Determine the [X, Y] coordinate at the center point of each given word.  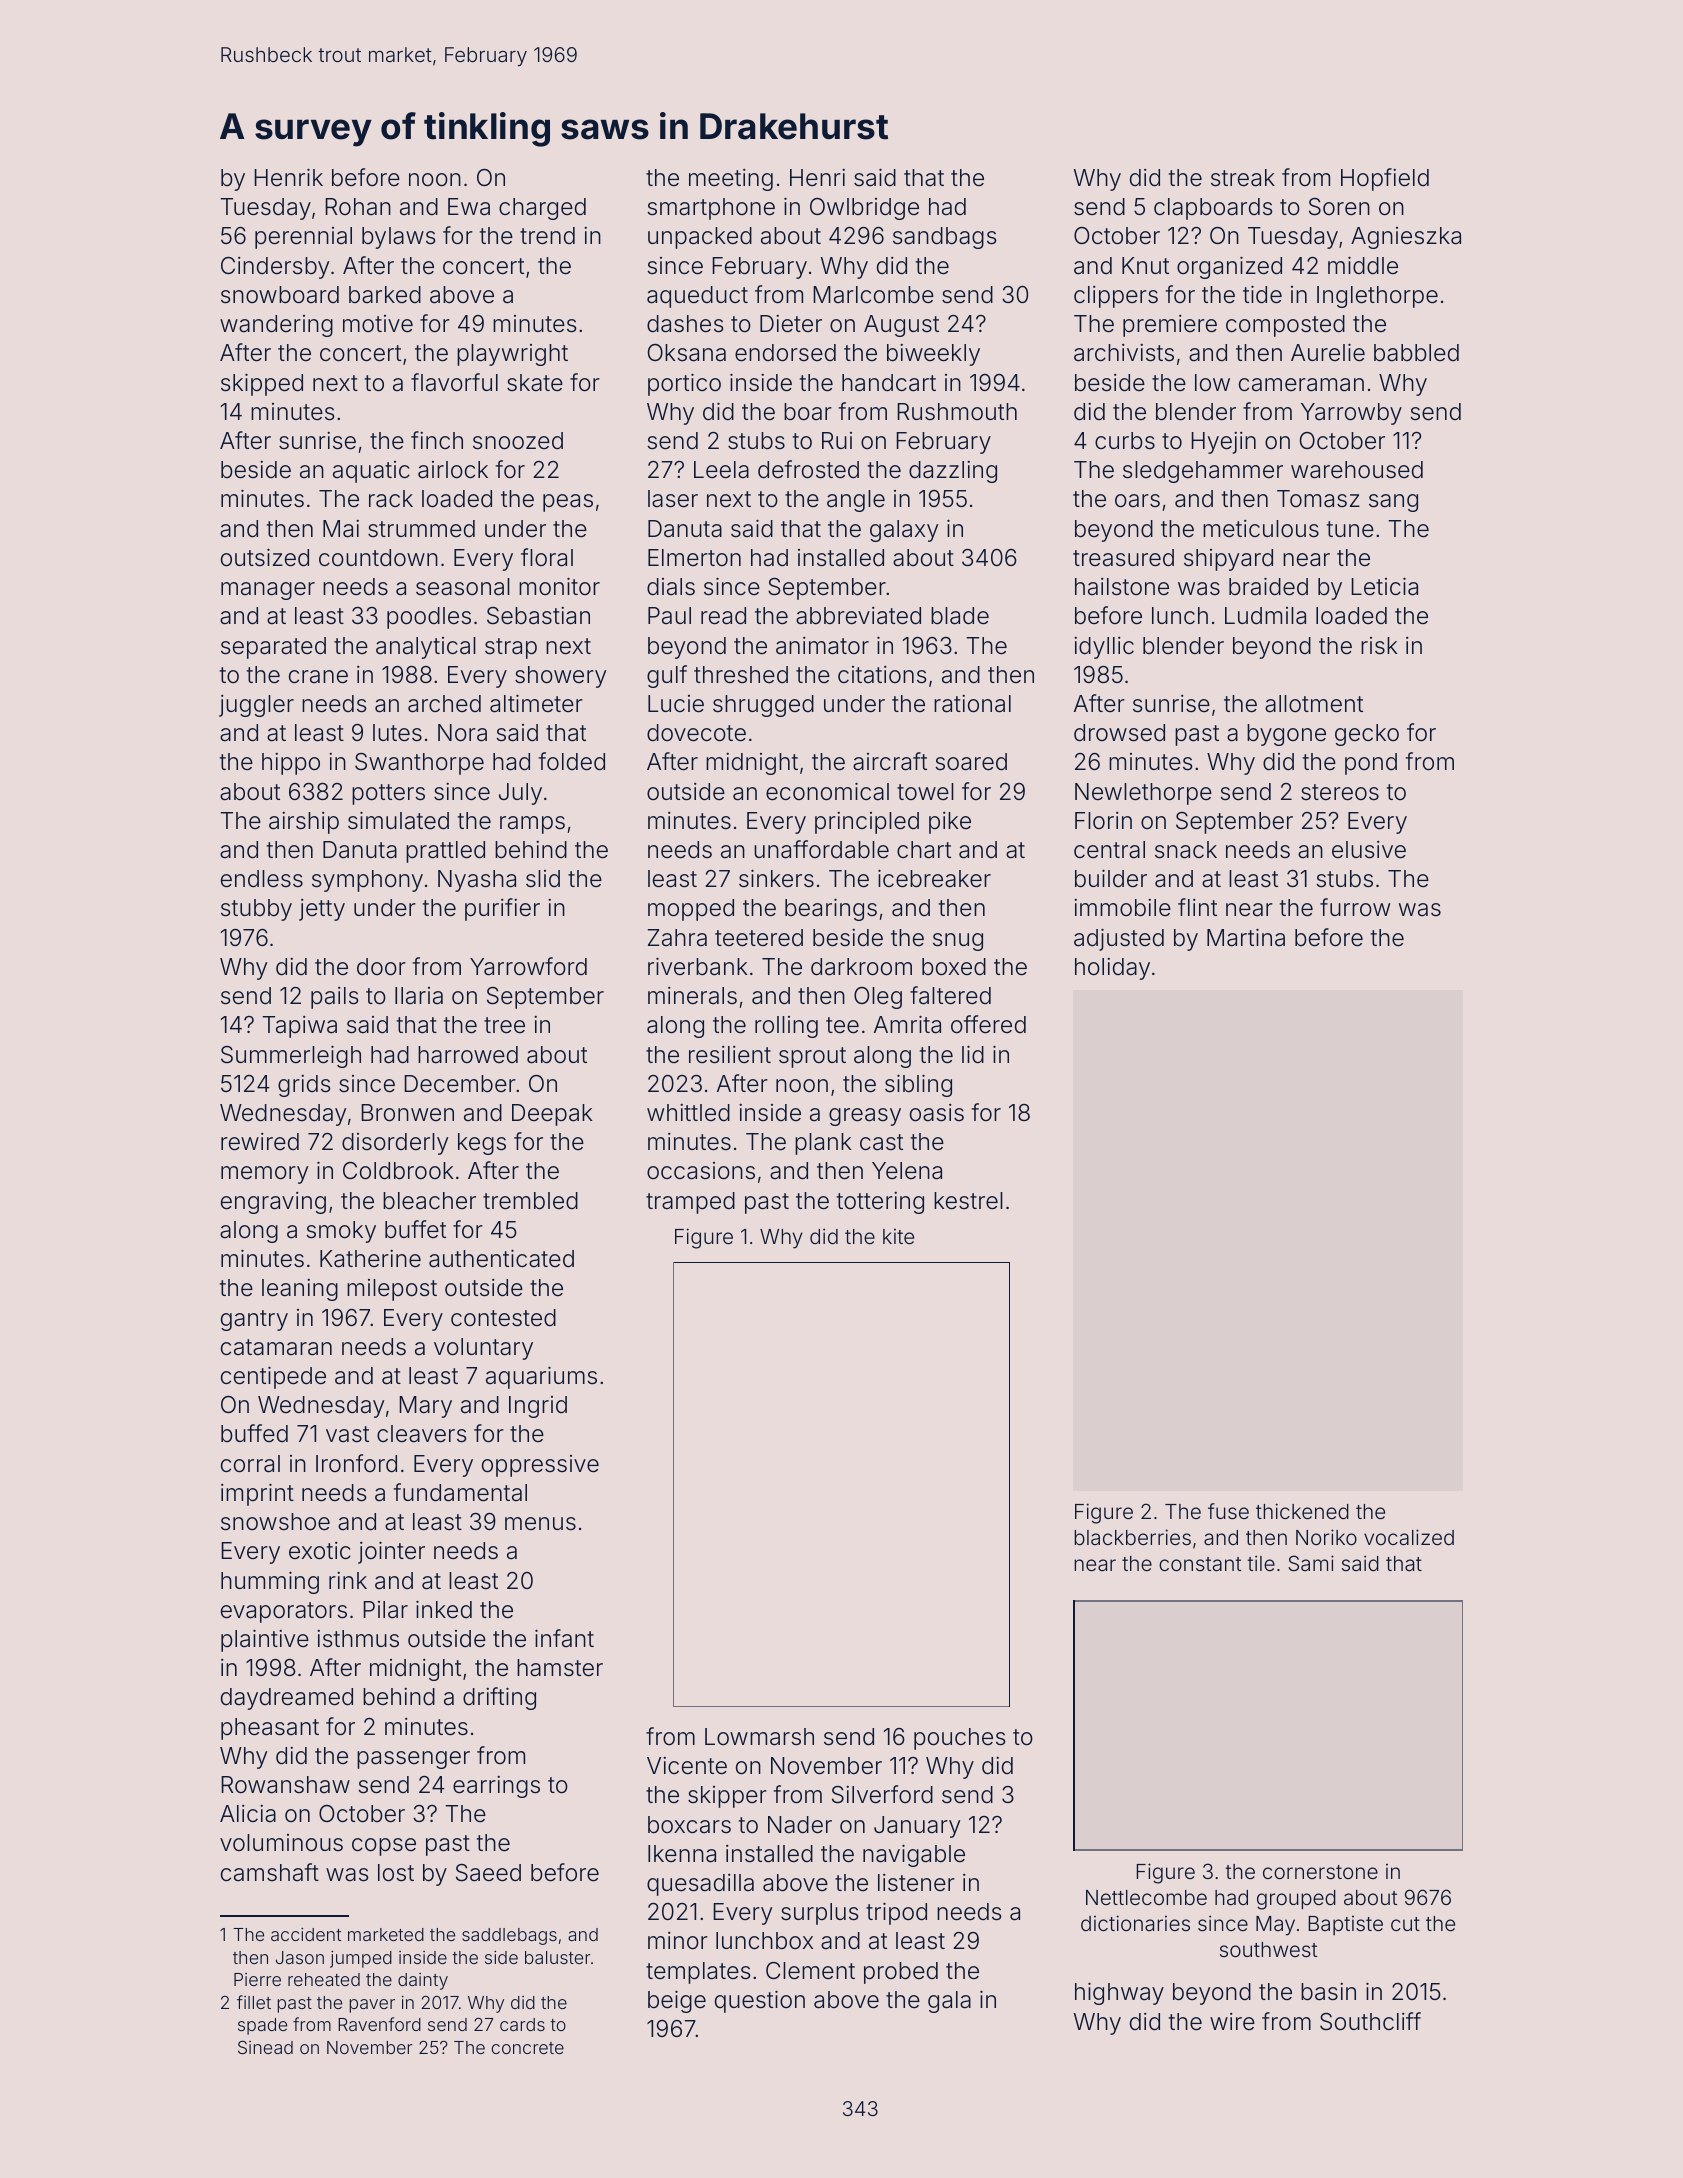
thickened [1302, 1511]
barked [385, 295]
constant [1200, 1564]
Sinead [265, 2047]
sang [1393, 503]
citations [882, 675]
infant [564, 1638]
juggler [256, 706]
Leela [721, 470]
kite [898, 1236]
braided [1268, 586]
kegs [482, 1144]
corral [250, 1464]
